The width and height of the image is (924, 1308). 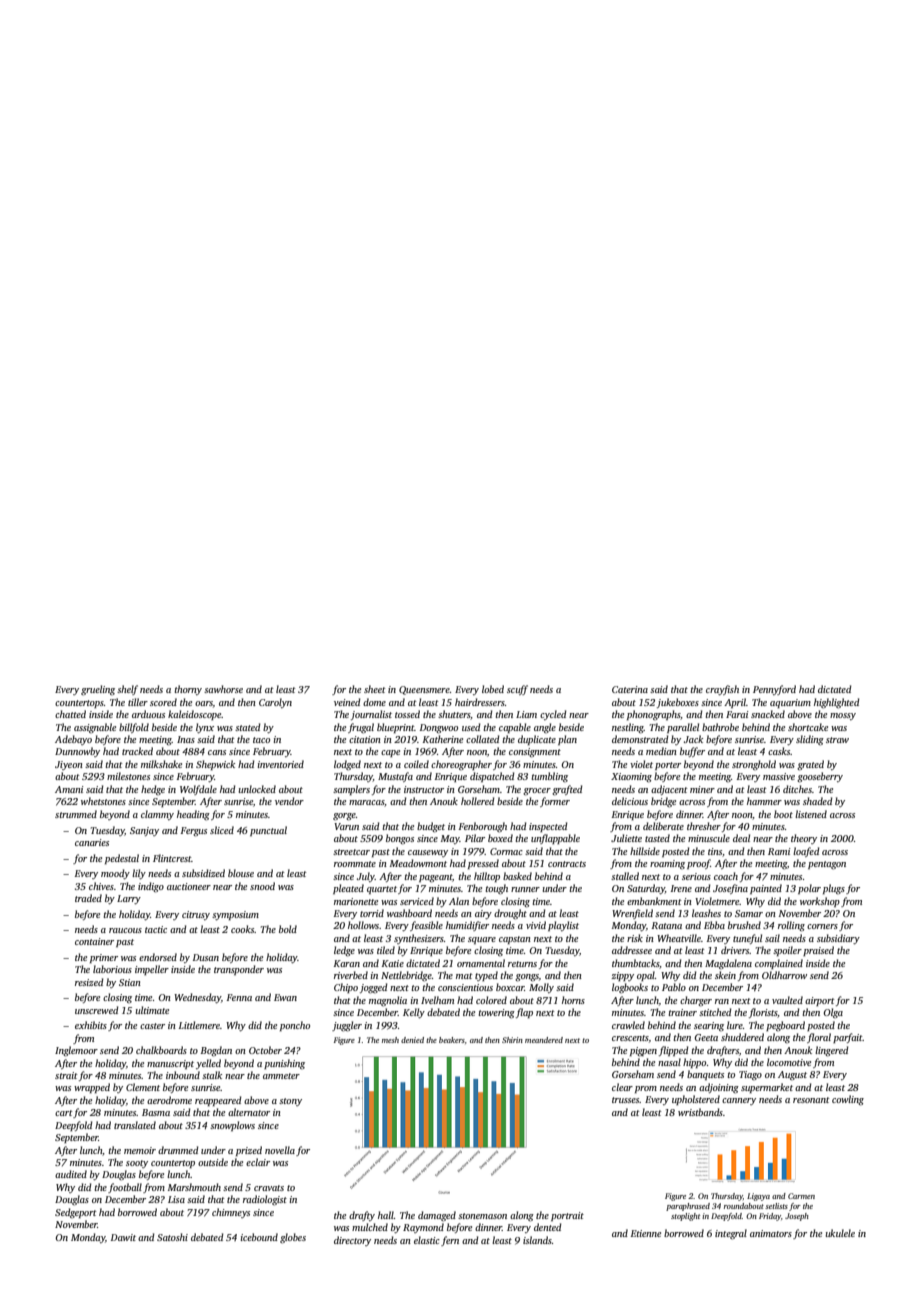 What do you see at coordinates (848, 1100) in the image?
I see `cowling` at bounding box center [848, 1100].
